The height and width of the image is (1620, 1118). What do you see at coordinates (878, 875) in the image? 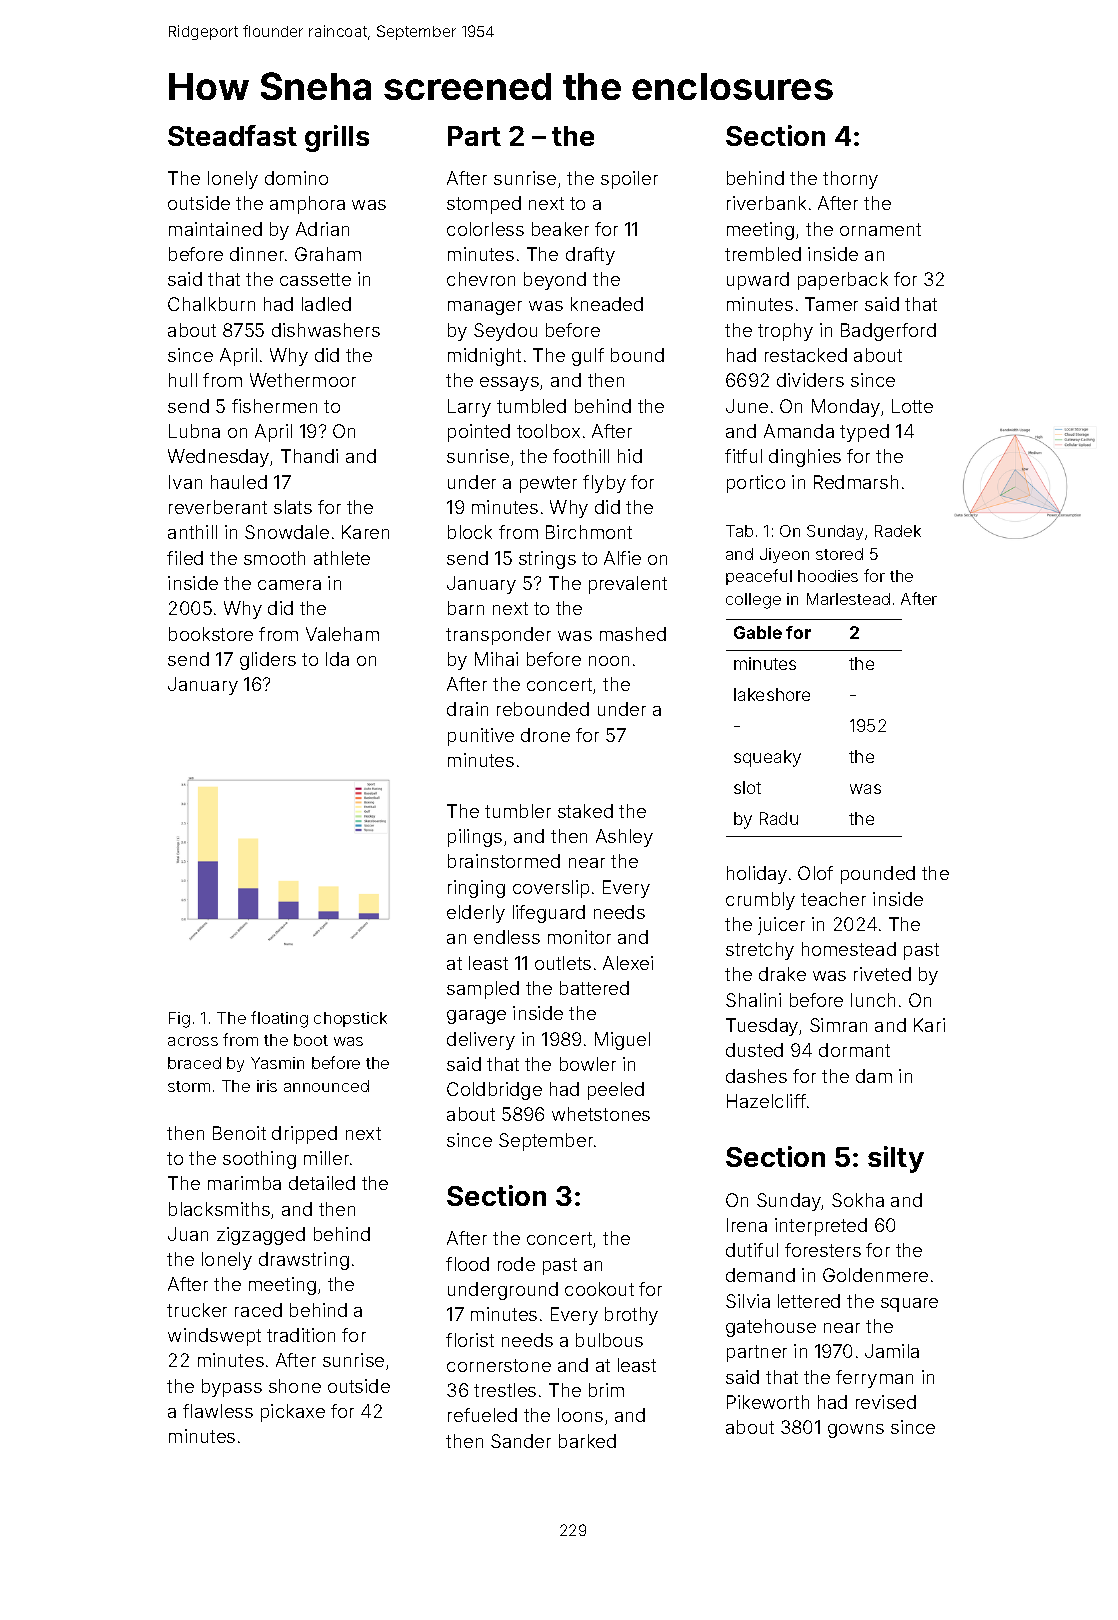
I see `pounded` at bounding box center [878, 875].
